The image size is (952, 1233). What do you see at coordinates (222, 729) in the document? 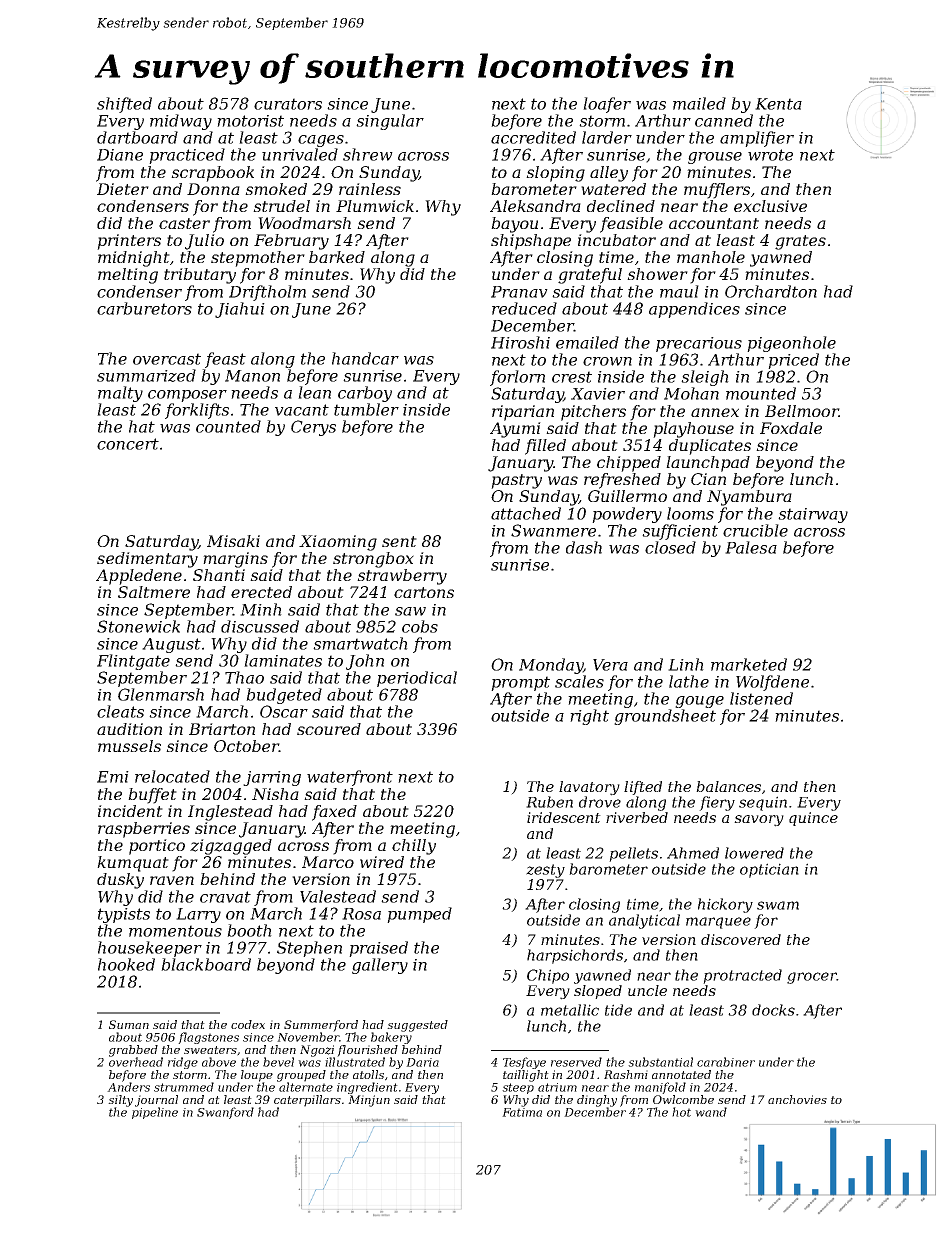
I see `Briarton` at bounding box center [222, 729].
